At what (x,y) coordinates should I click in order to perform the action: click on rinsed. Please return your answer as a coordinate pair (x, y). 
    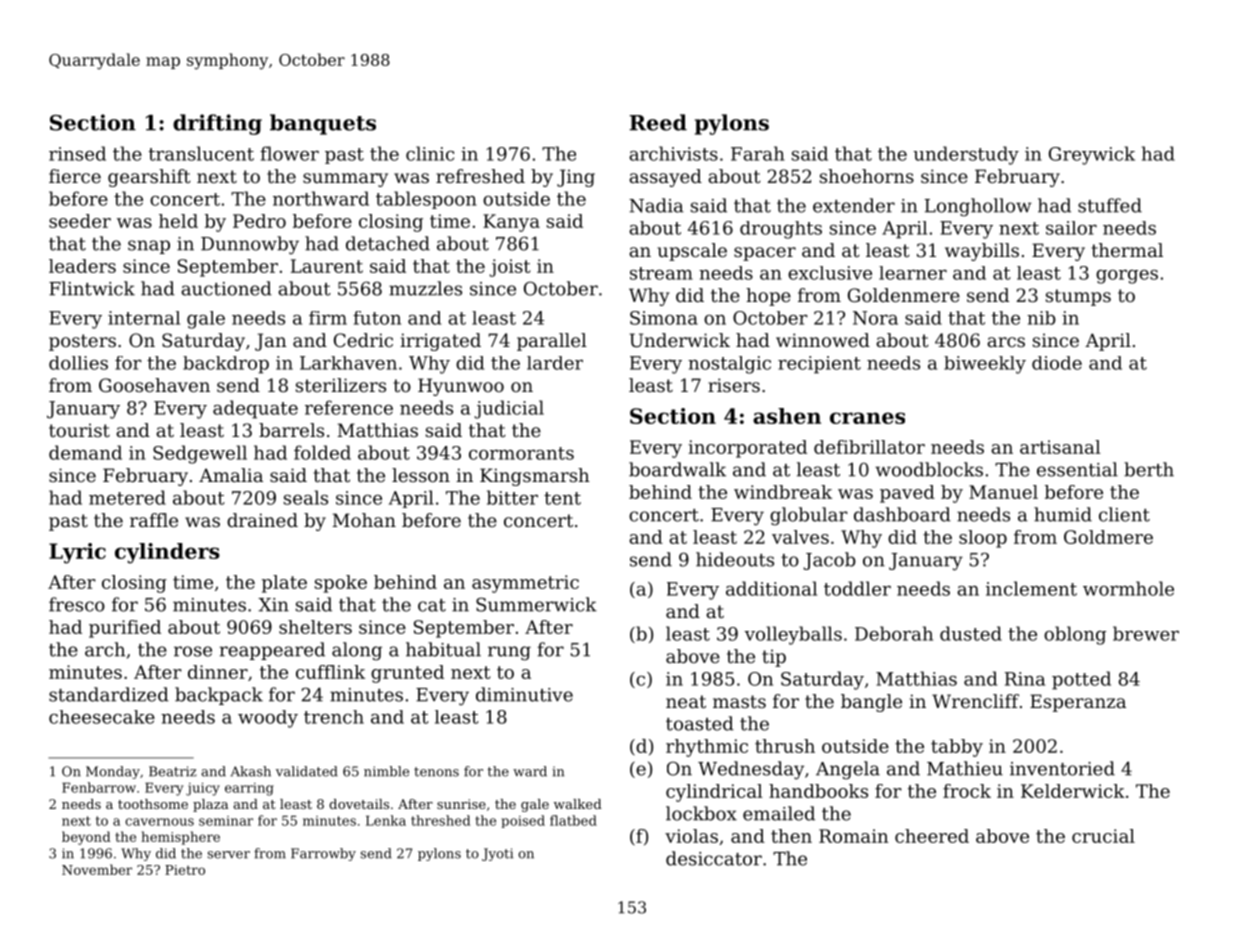
    Looking at the image, I should click on (77, 153).
